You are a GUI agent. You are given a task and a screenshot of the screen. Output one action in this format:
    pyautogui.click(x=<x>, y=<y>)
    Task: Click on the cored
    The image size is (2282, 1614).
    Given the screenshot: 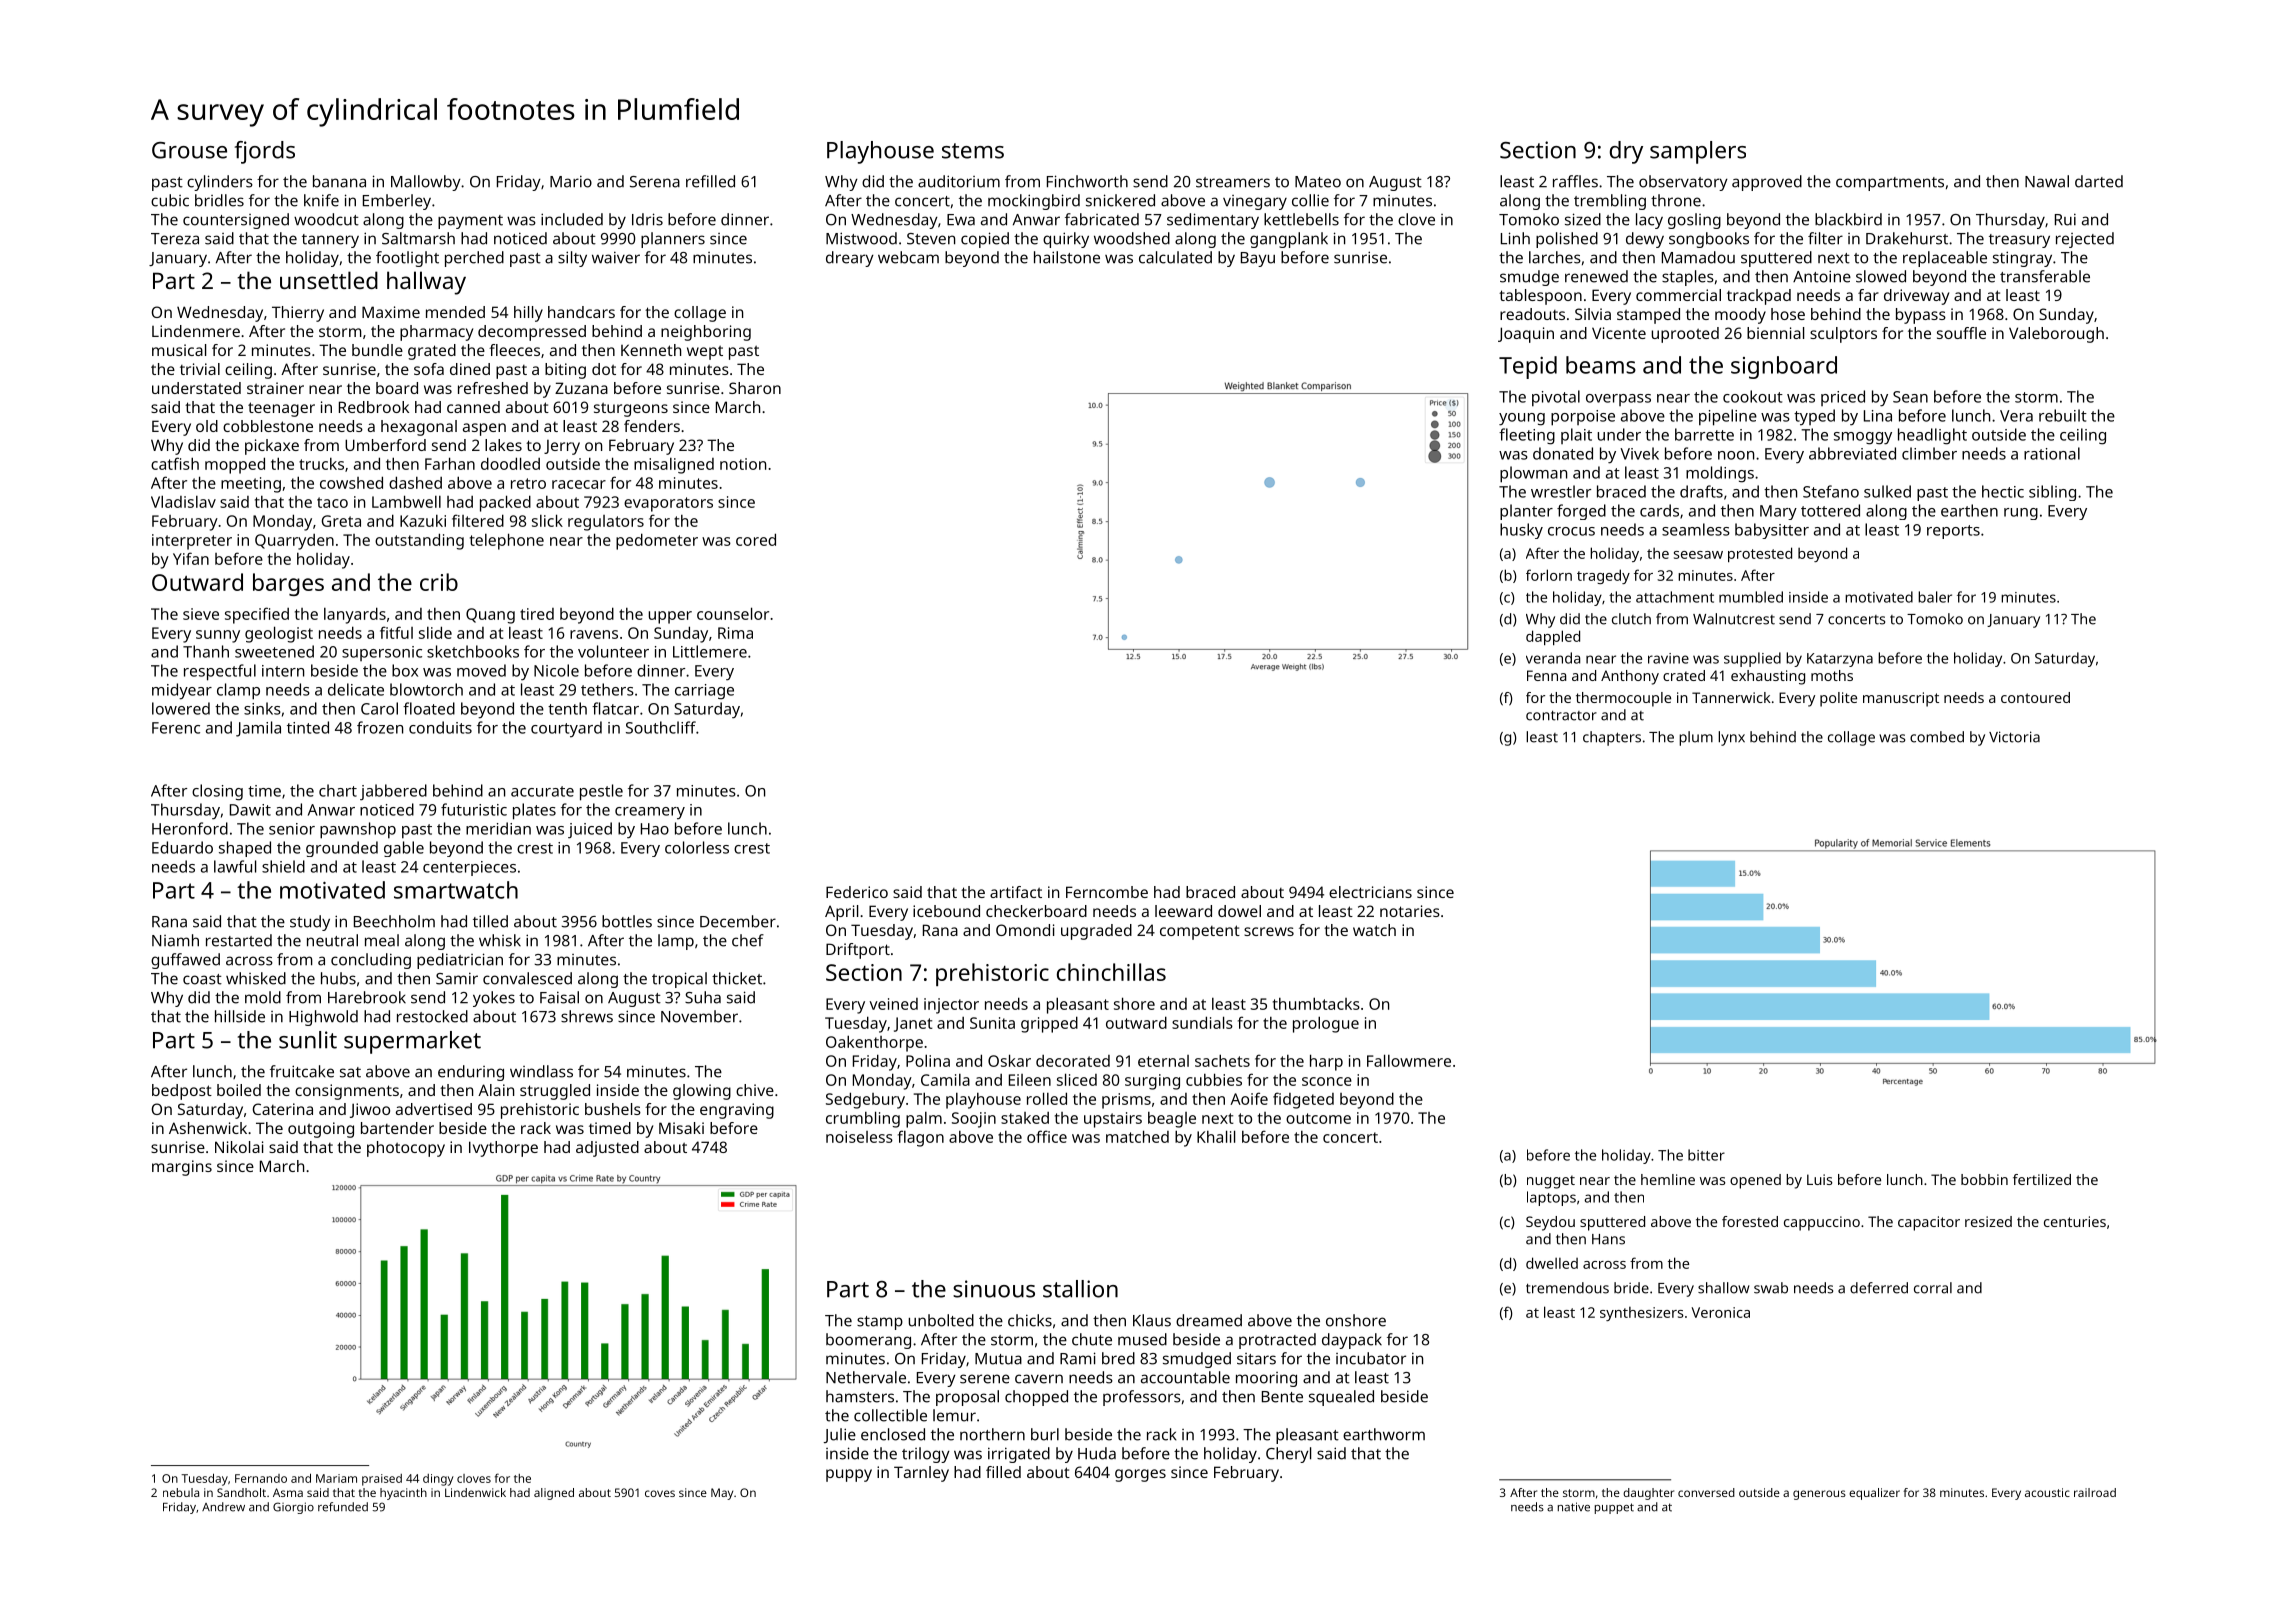 What is the action you would take?
    pyautogui.click(x=756, y=539)
